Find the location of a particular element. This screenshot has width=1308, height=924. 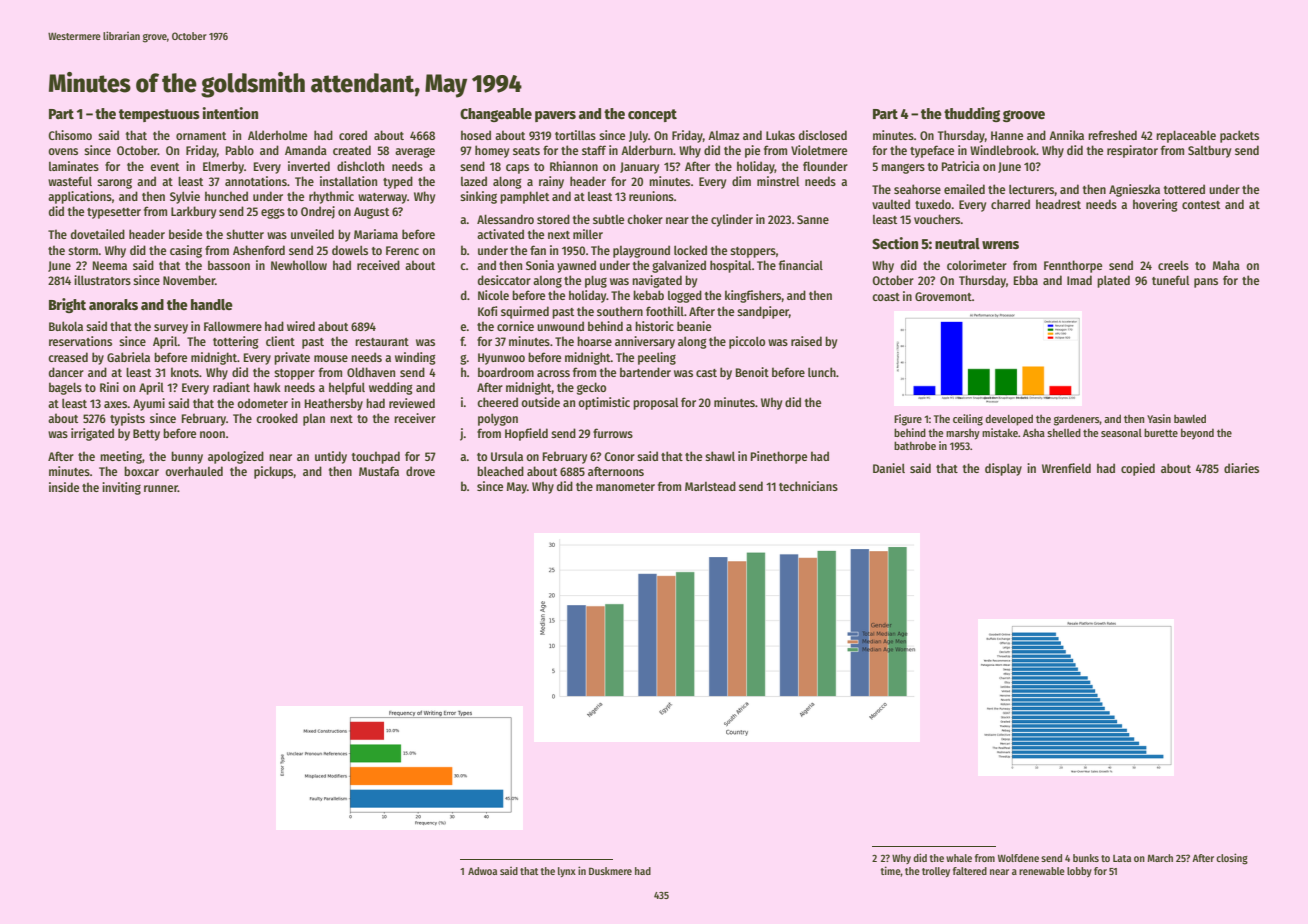

concept is located at coordinates (652, 115).
